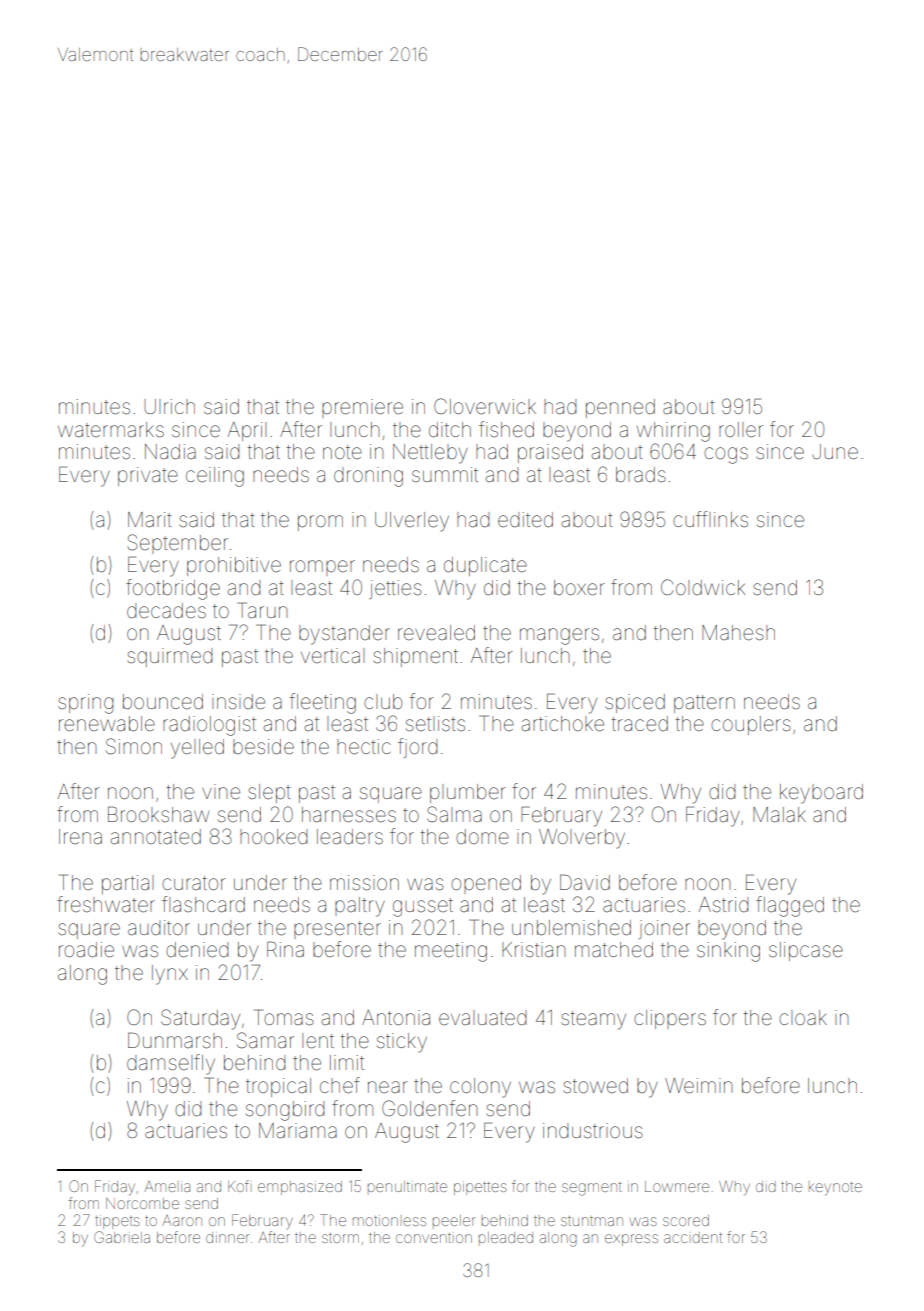 The height and width of the document is (1311, 924). What do you see at coordinates (221, 792) in the document?
I see `vine` at bounding box center [221, 792].
